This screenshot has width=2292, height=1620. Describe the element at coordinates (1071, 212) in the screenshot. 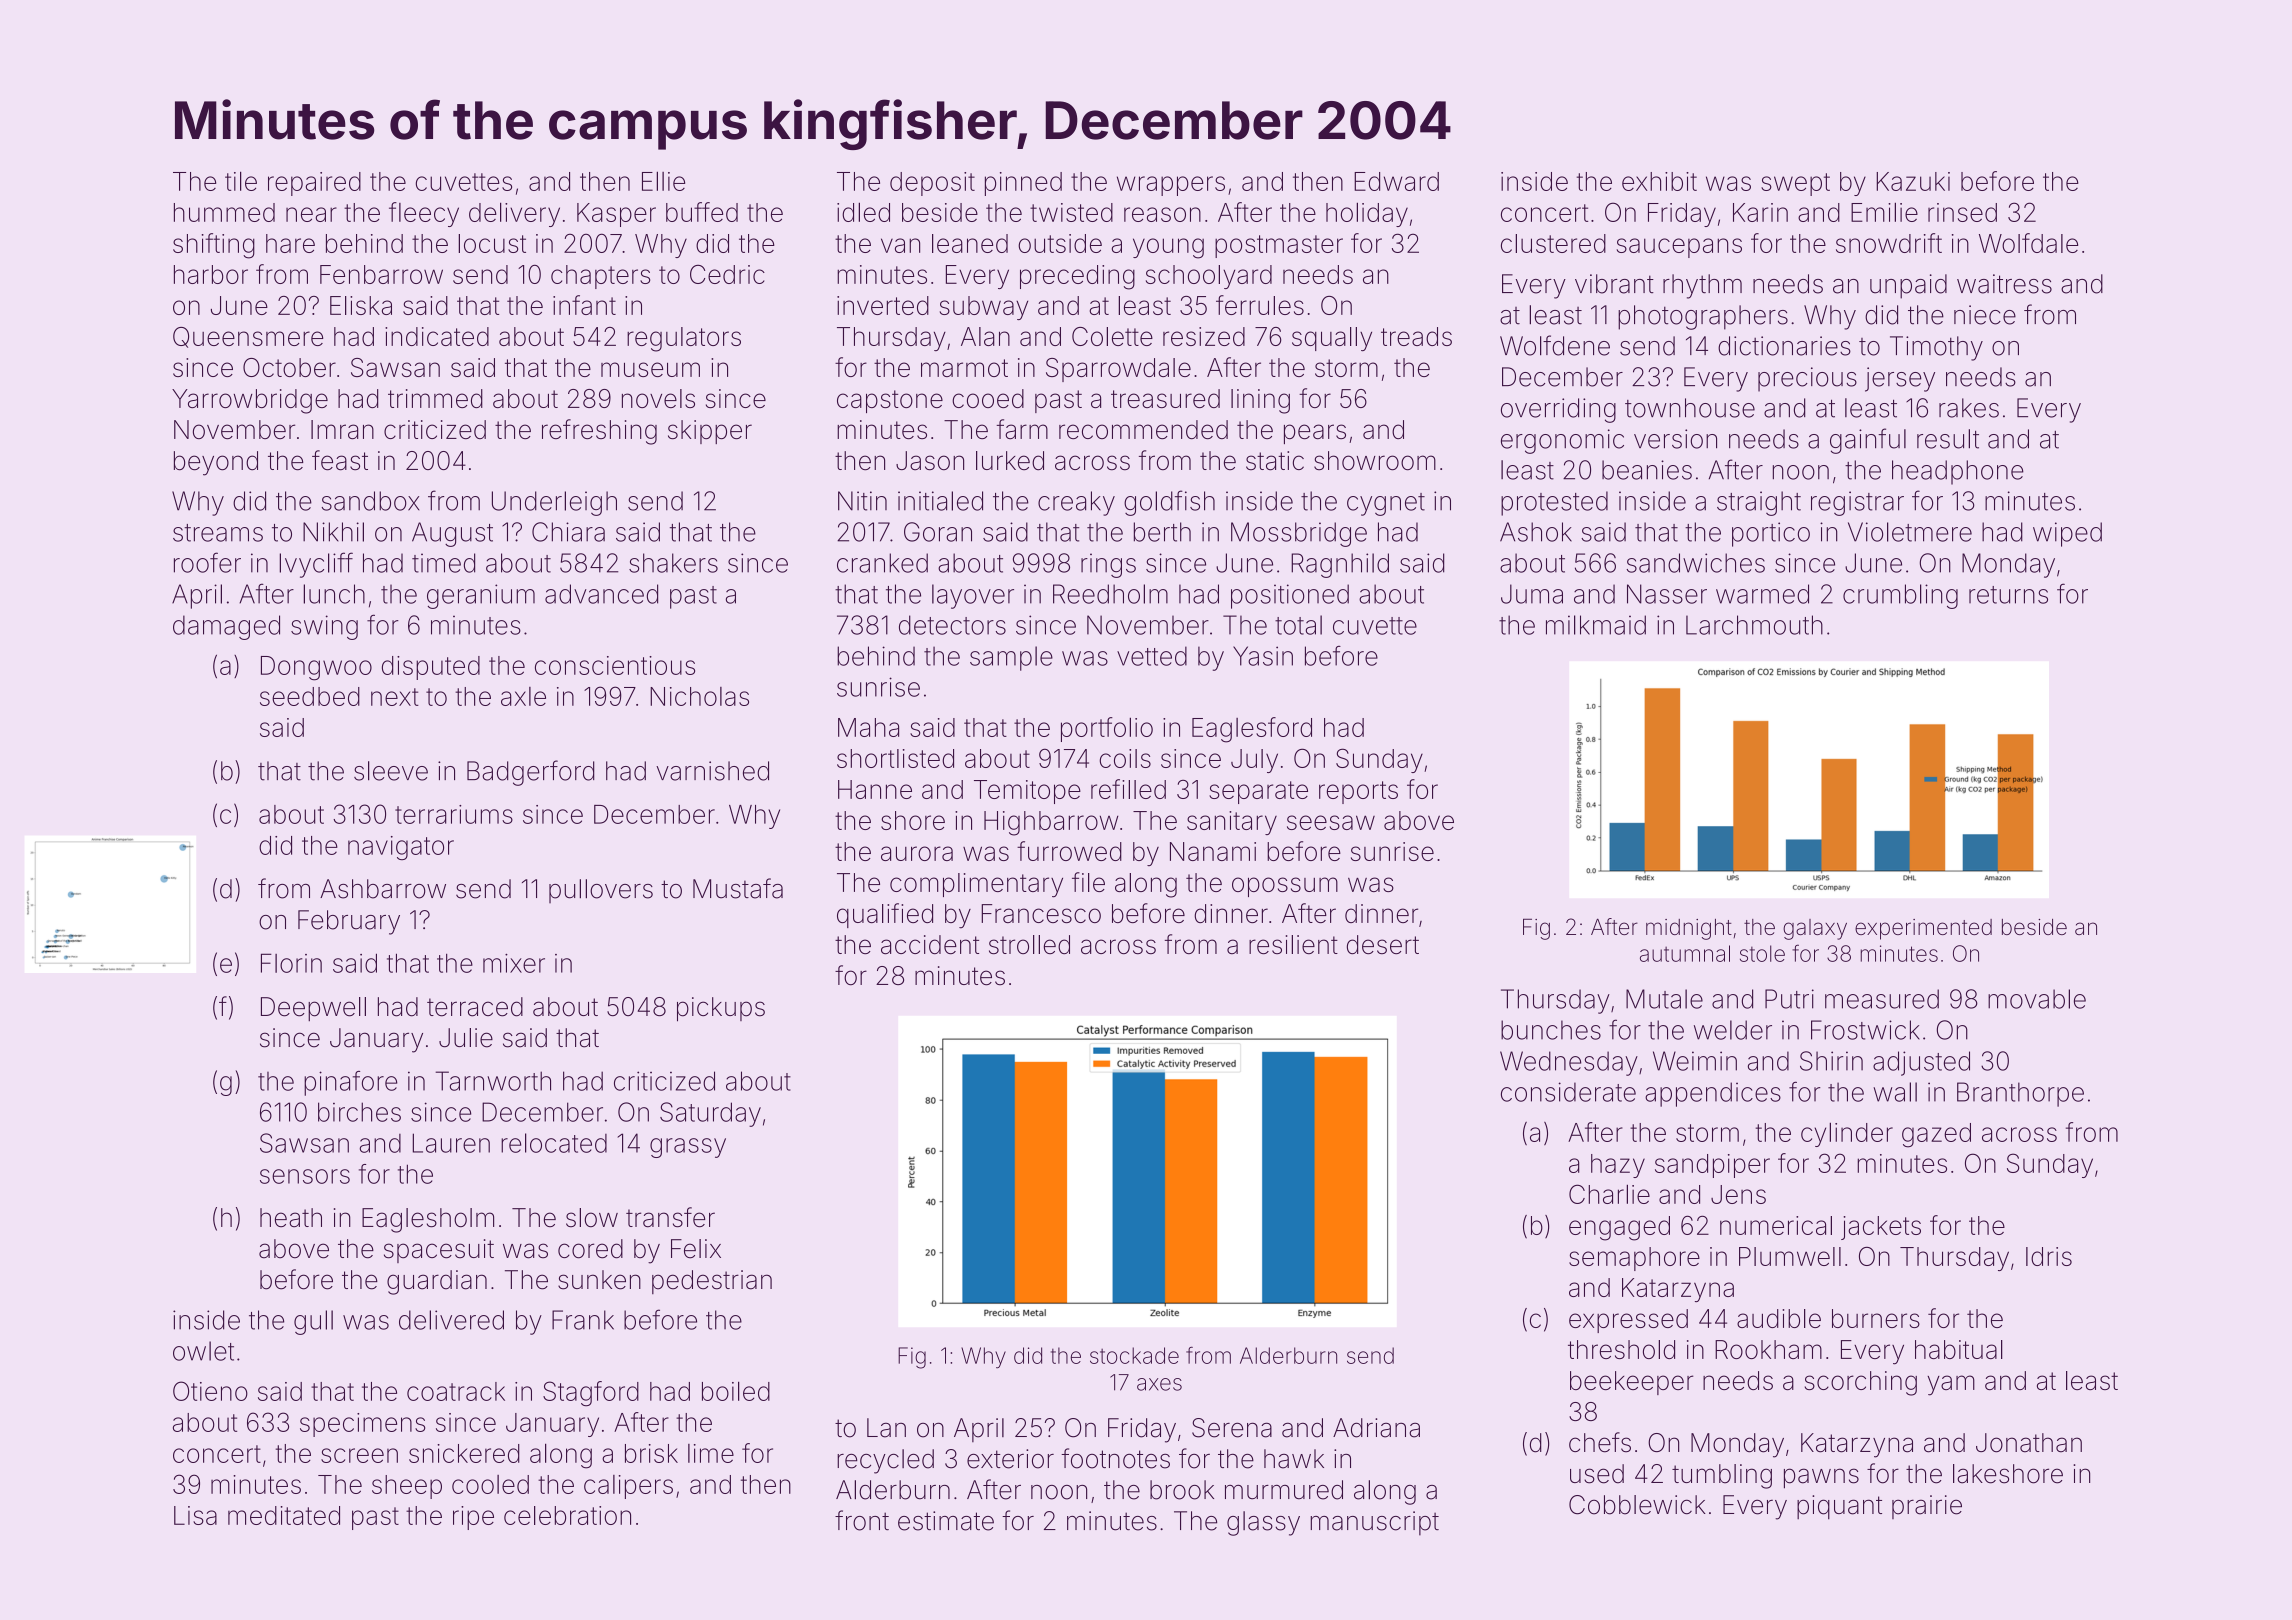

I see `twisted` at that location.
